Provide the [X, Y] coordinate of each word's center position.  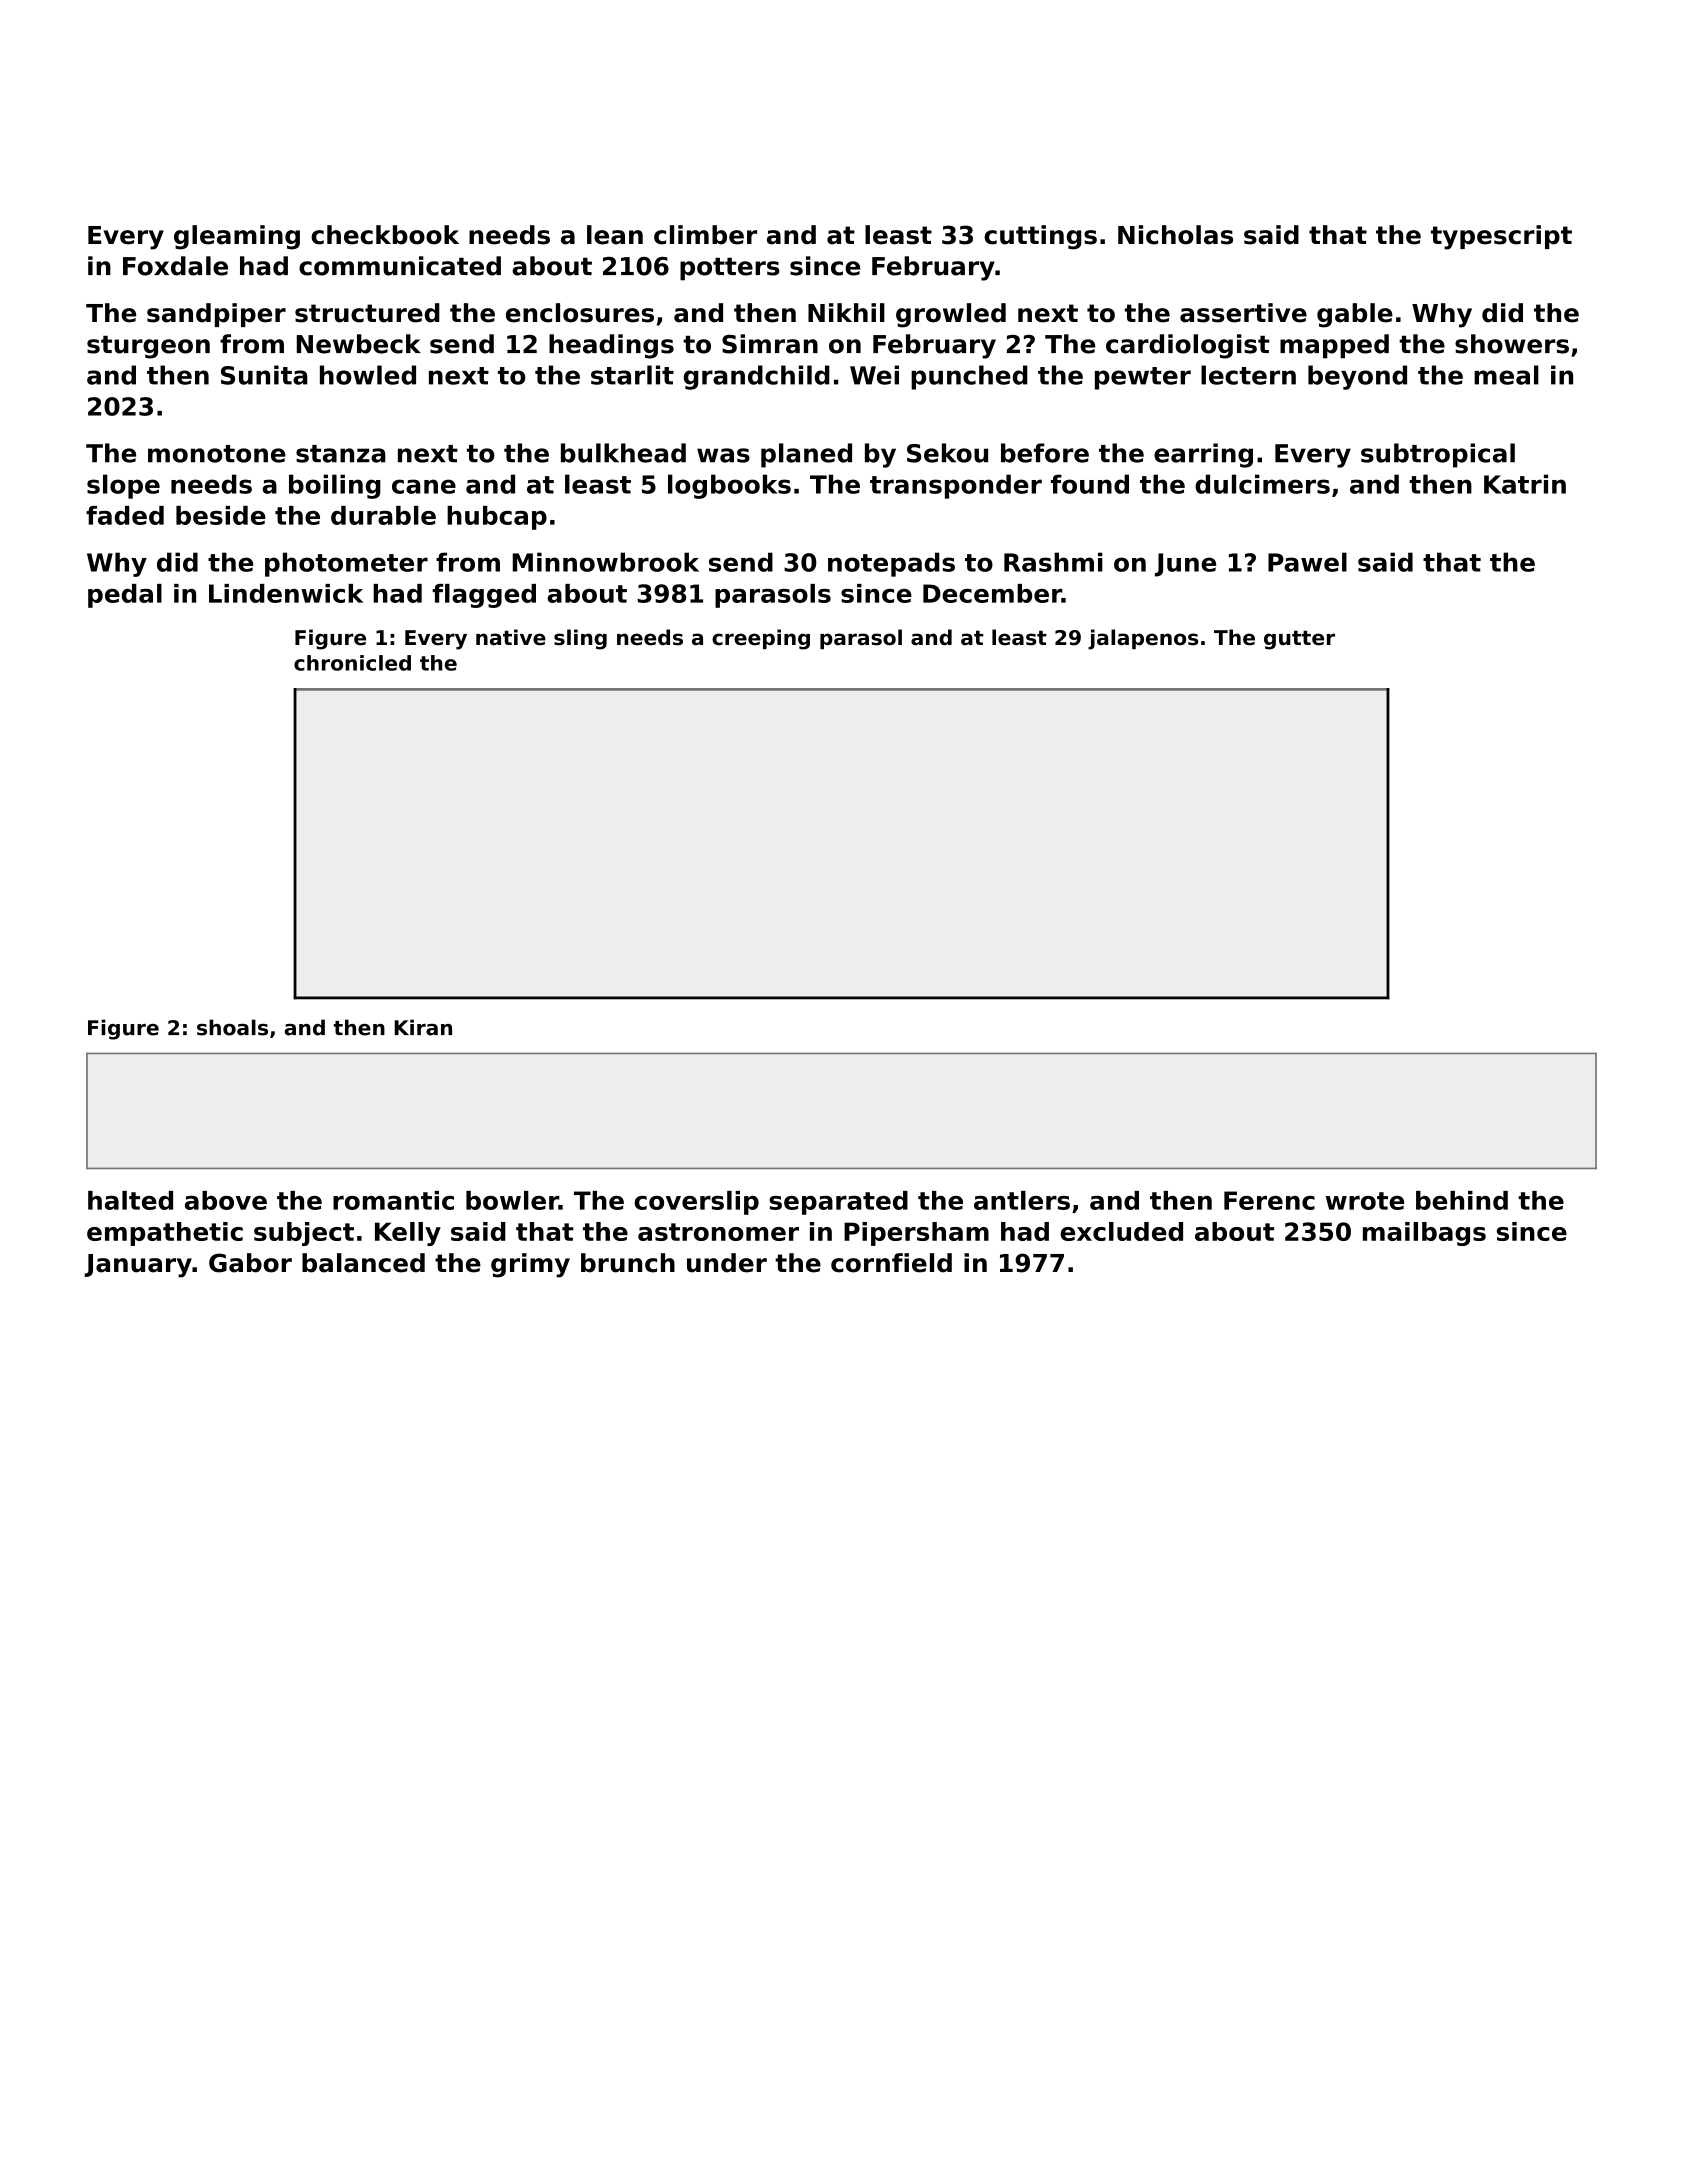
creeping [761, 639]
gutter [1299, 640]
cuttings [1040, 237]
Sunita [264, 375]
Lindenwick [286, 593]
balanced [363, 1263]
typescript [1501, 237]
